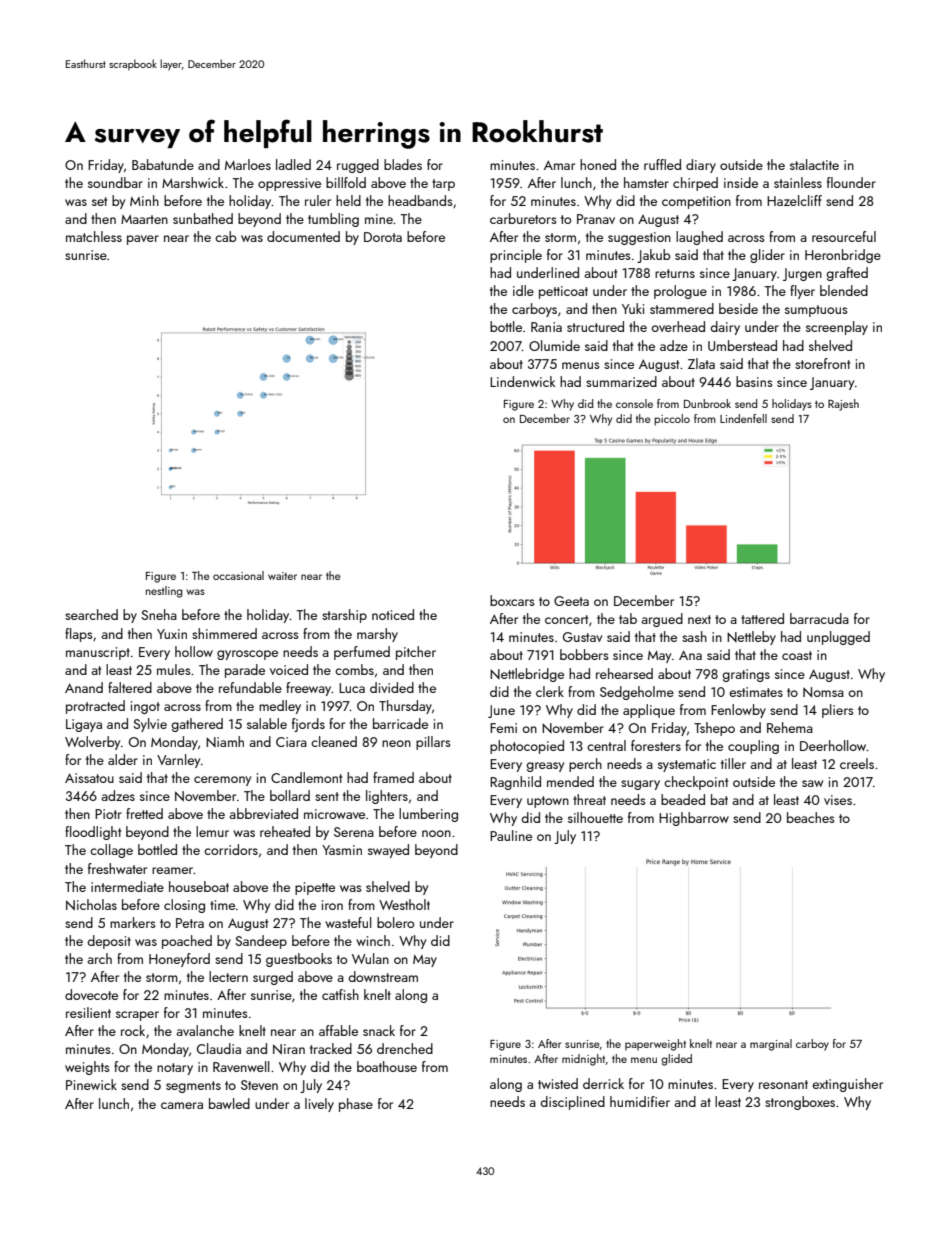  What do you see at coordinates (696, 783) in the screenshot?
I see `checkpoint` at bounding box center [696, 783].
